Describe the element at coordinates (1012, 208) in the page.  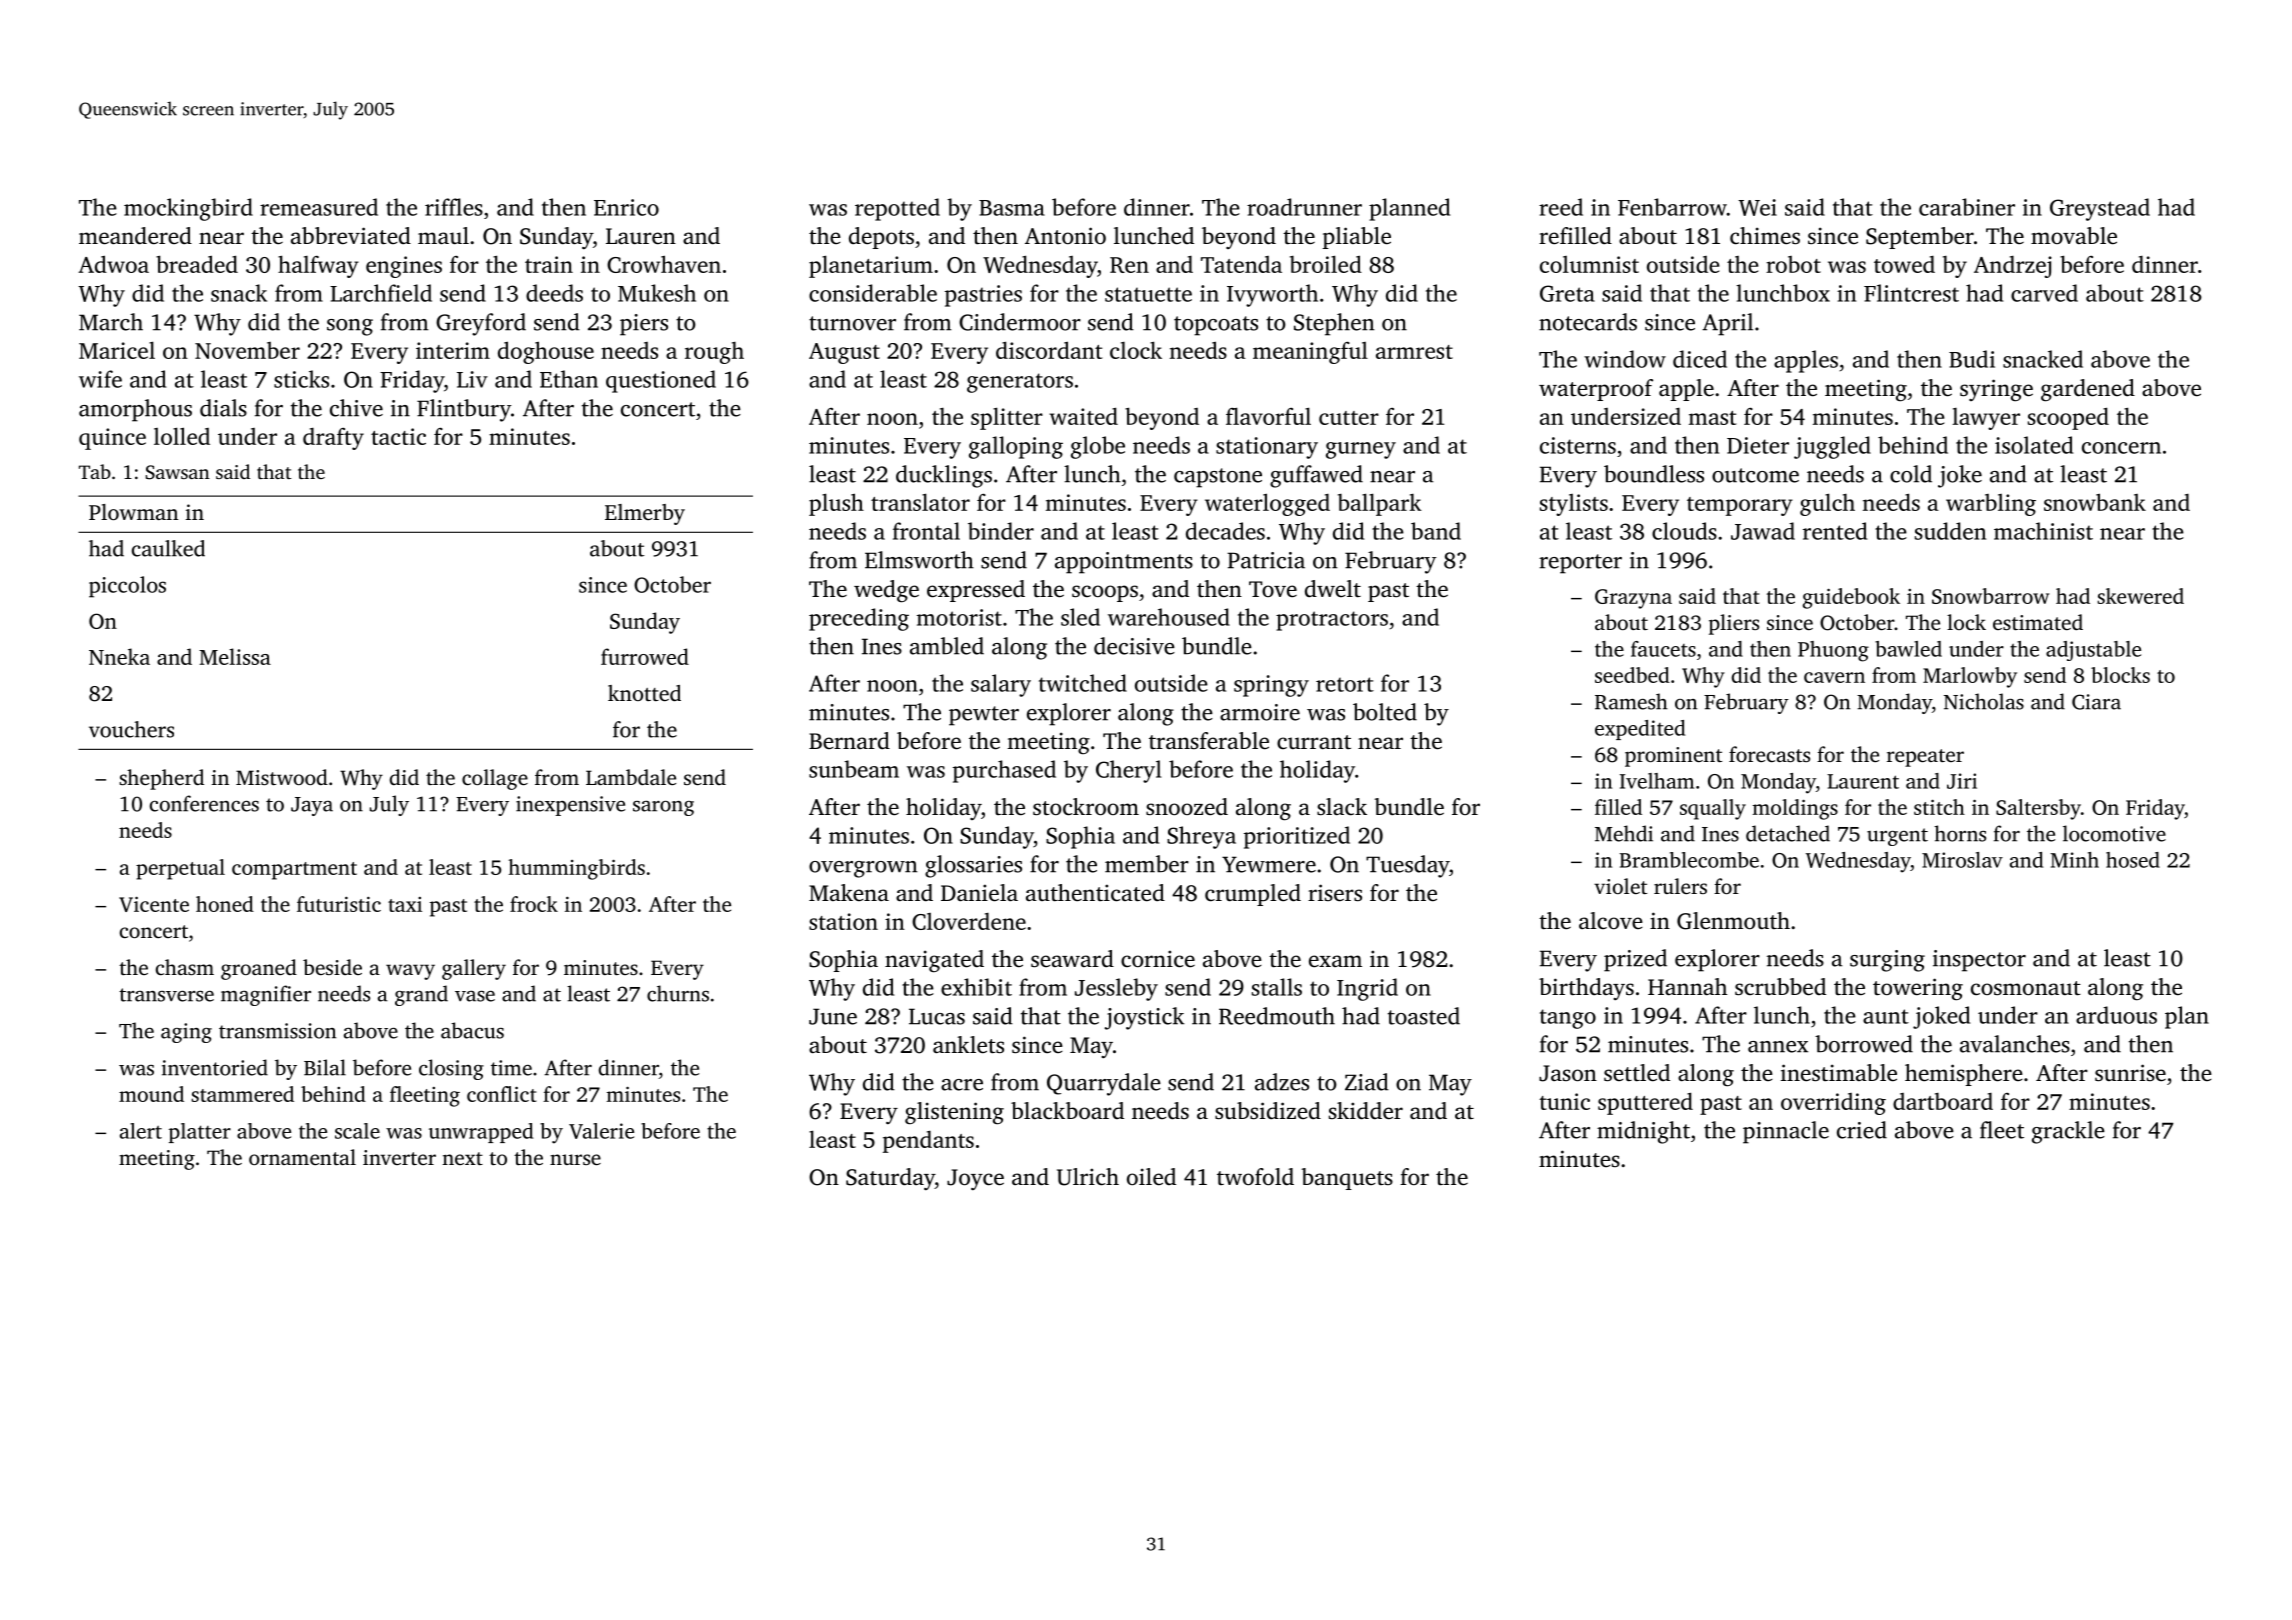
I see `Basma` at that location.
